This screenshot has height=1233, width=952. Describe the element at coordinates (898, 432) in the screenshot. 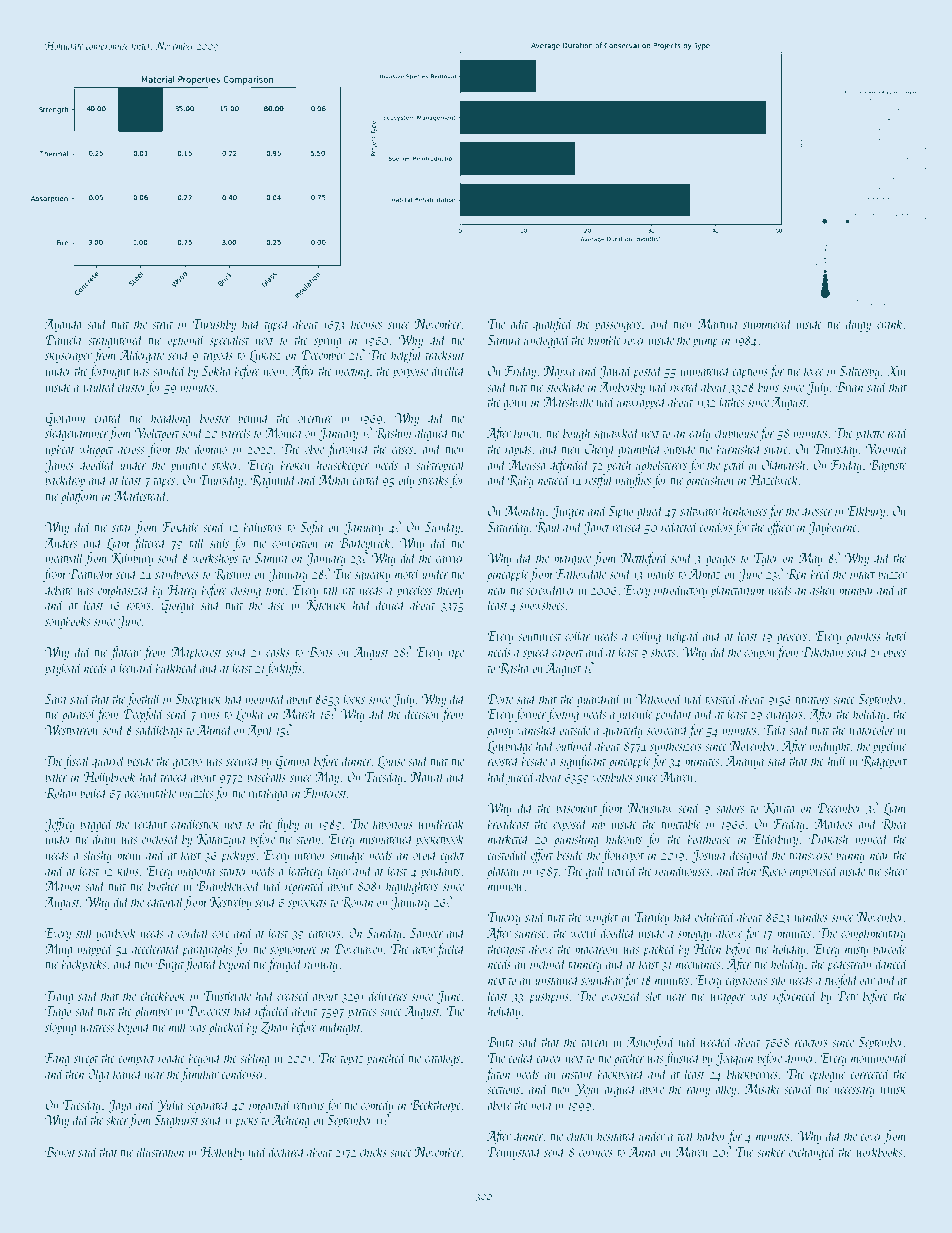

I see `read` at that location.
